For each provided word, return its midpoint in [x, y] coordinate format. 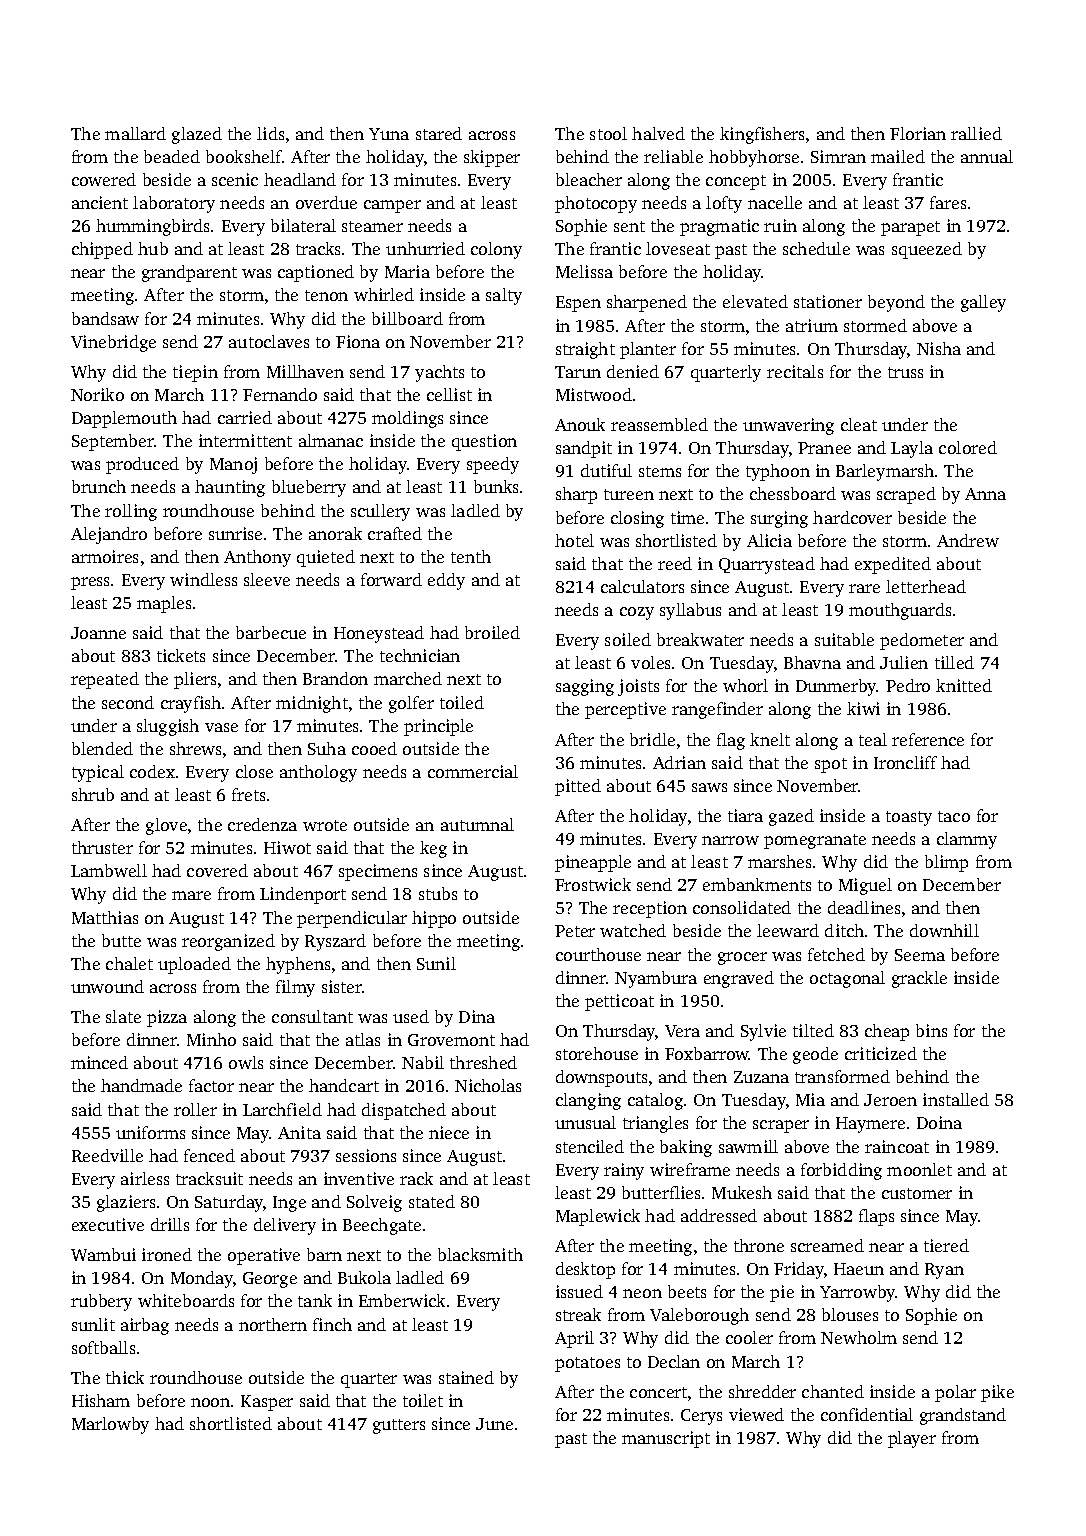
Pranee [824, 448]
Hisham [101, 1400]
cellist [449, 394]
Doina [939, 1122]
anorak [335, 533]
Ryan [944, 1271]
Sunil [436, 963]
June [494, 1424]
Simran [838, 156]
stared [439, 133]
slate [123, 1016]
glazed [197, 135]
